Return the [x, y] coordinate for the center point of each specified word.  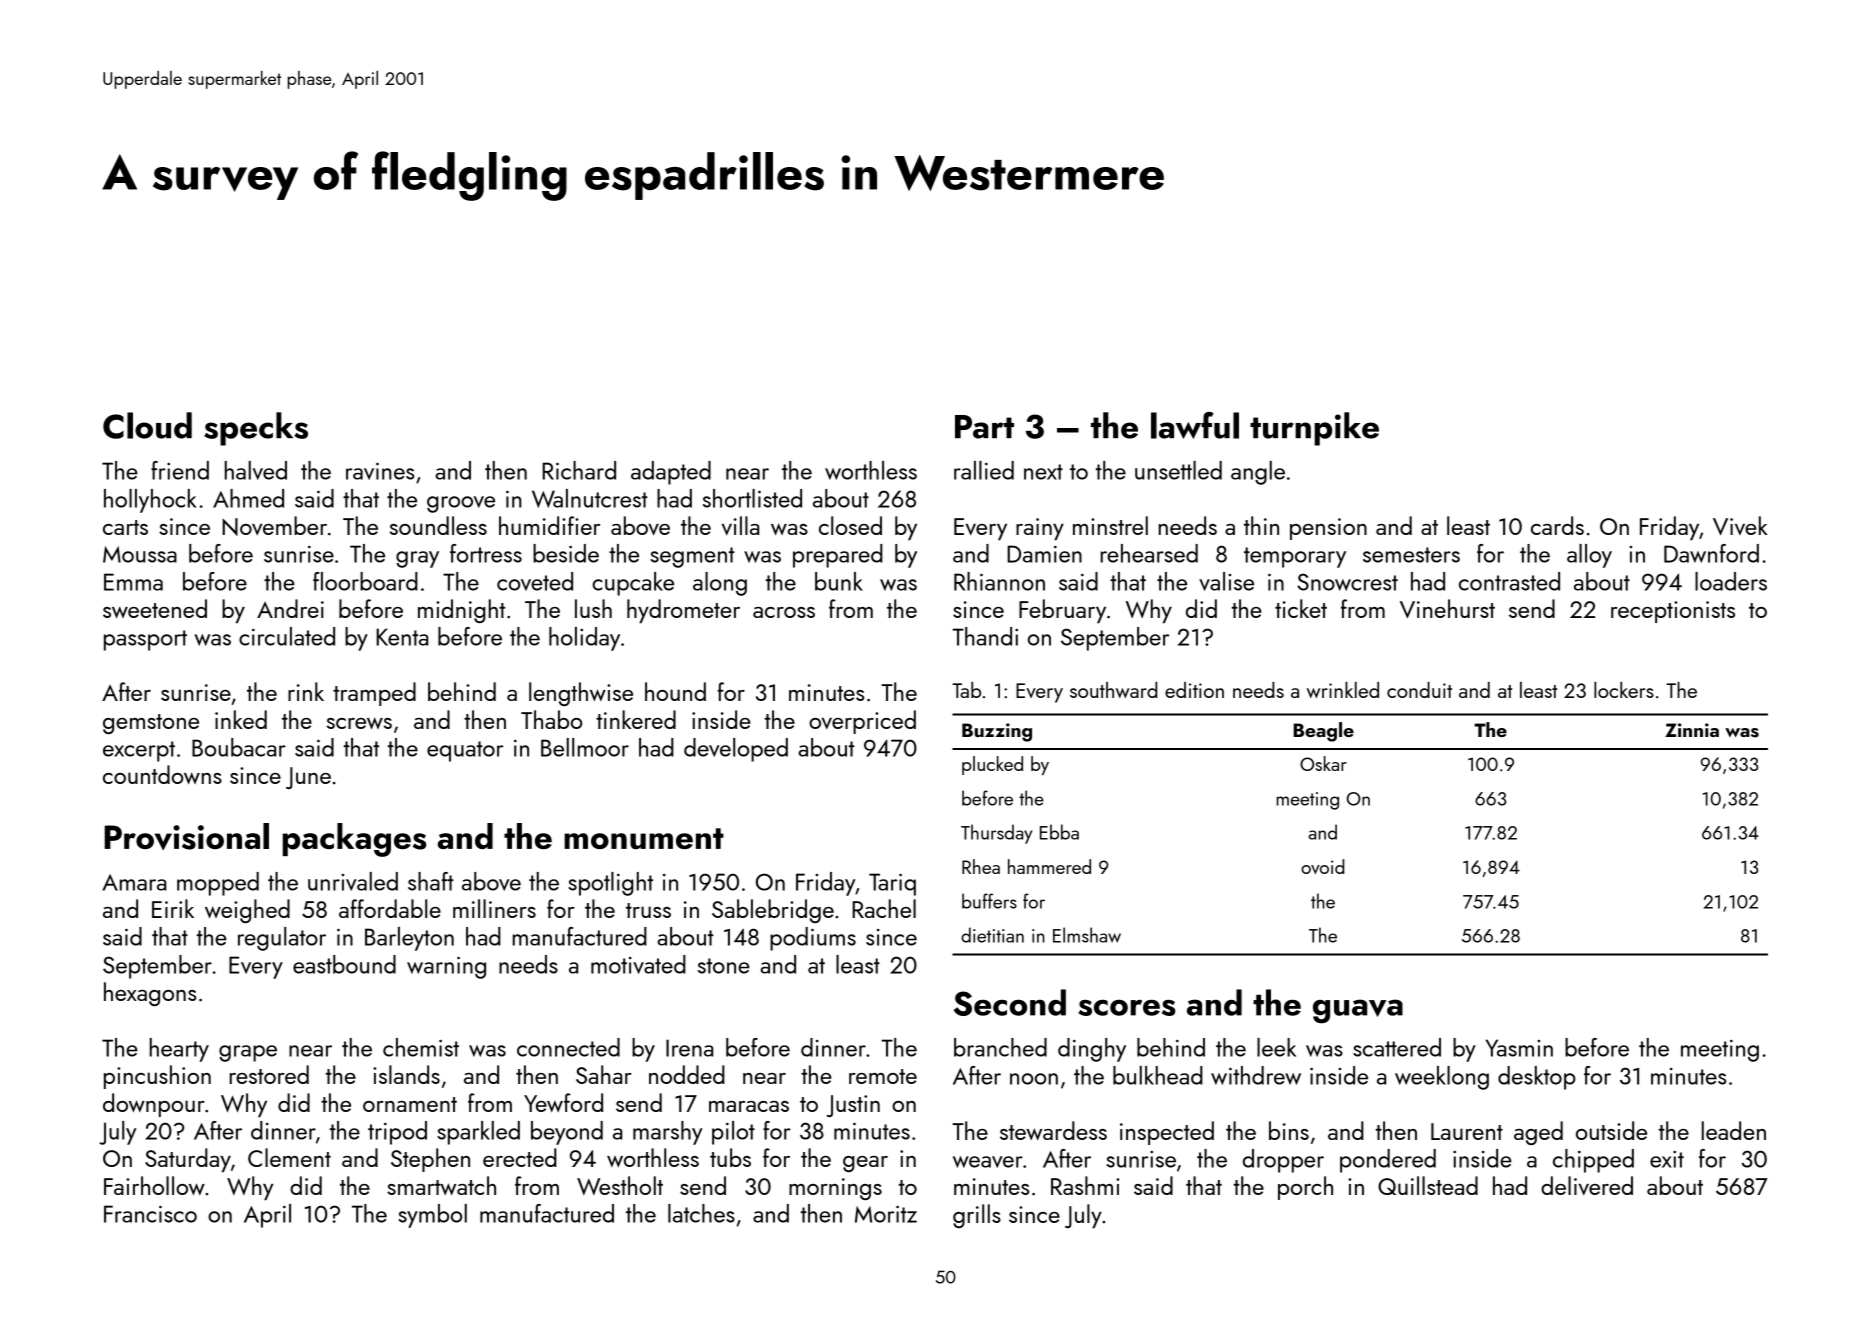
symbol [432, 1216]
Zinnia [1692, 730]
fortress [486, 553]
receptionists [1673, 612]
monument [644, 838]
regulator [282, 939]
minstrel [1110, 525]
